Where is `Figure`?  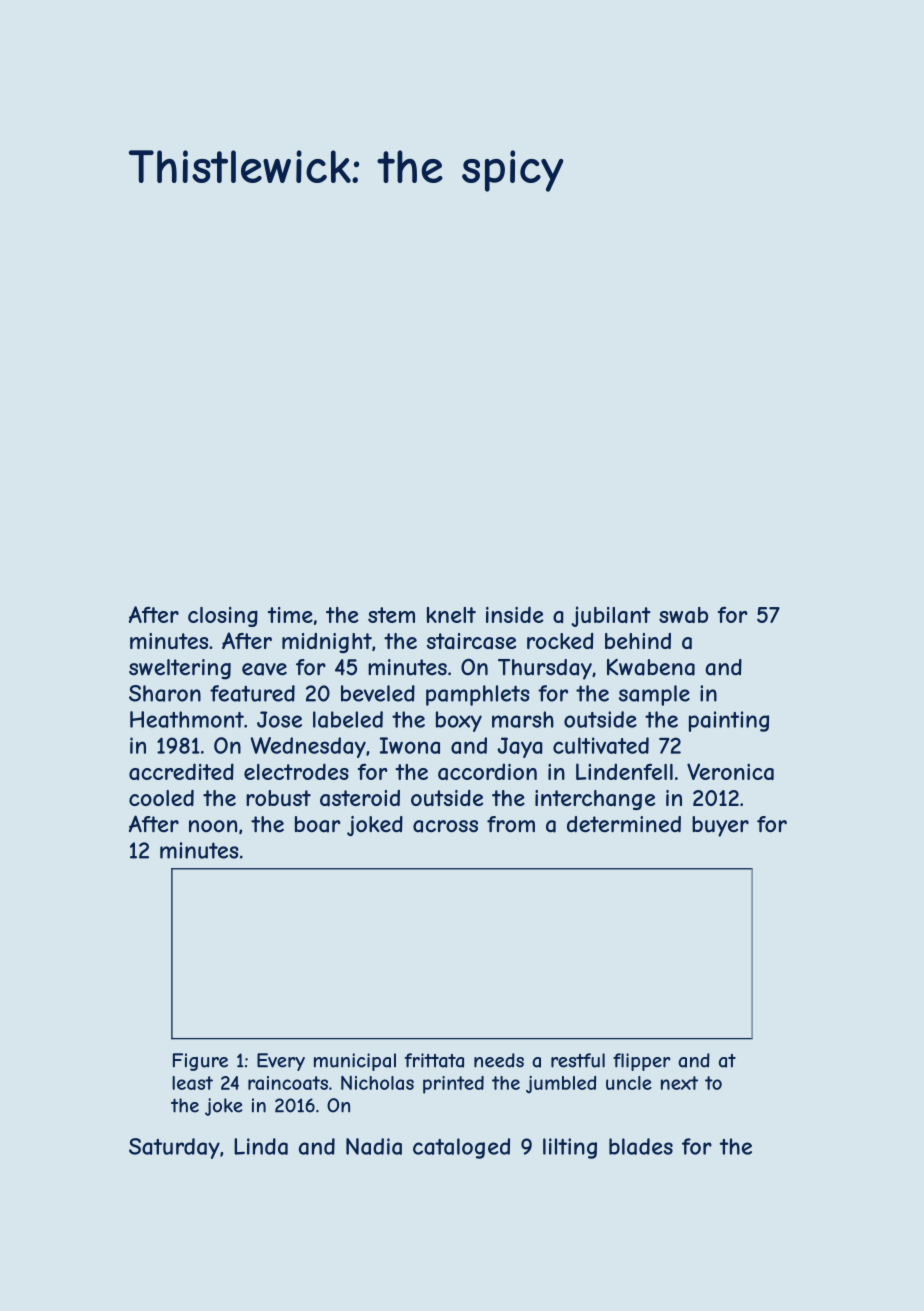
Figure is located at coordinates (200, 1062).
